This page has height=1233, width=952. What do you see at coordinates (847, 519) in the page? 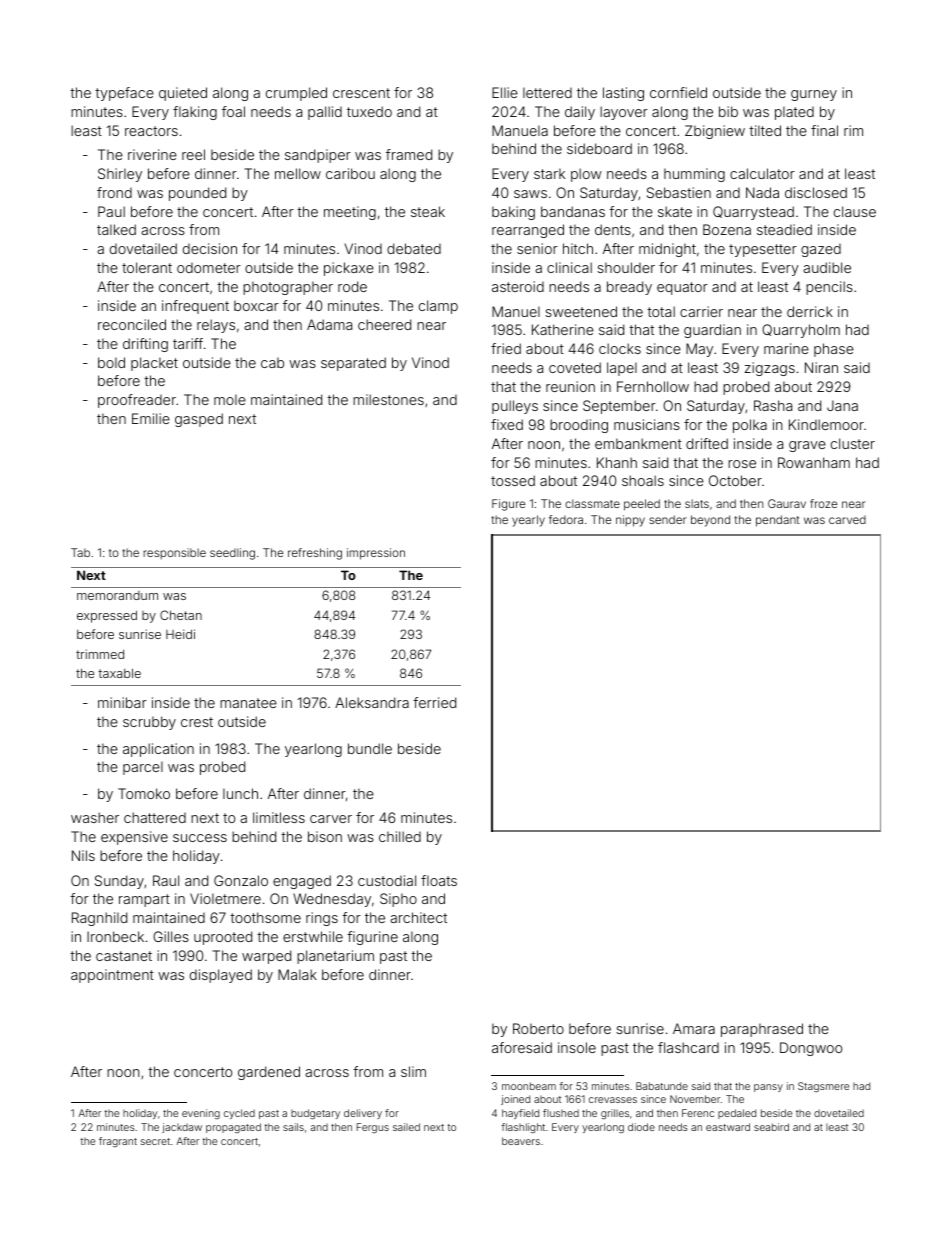
I see `carved` at bounding box center [847, 519].
